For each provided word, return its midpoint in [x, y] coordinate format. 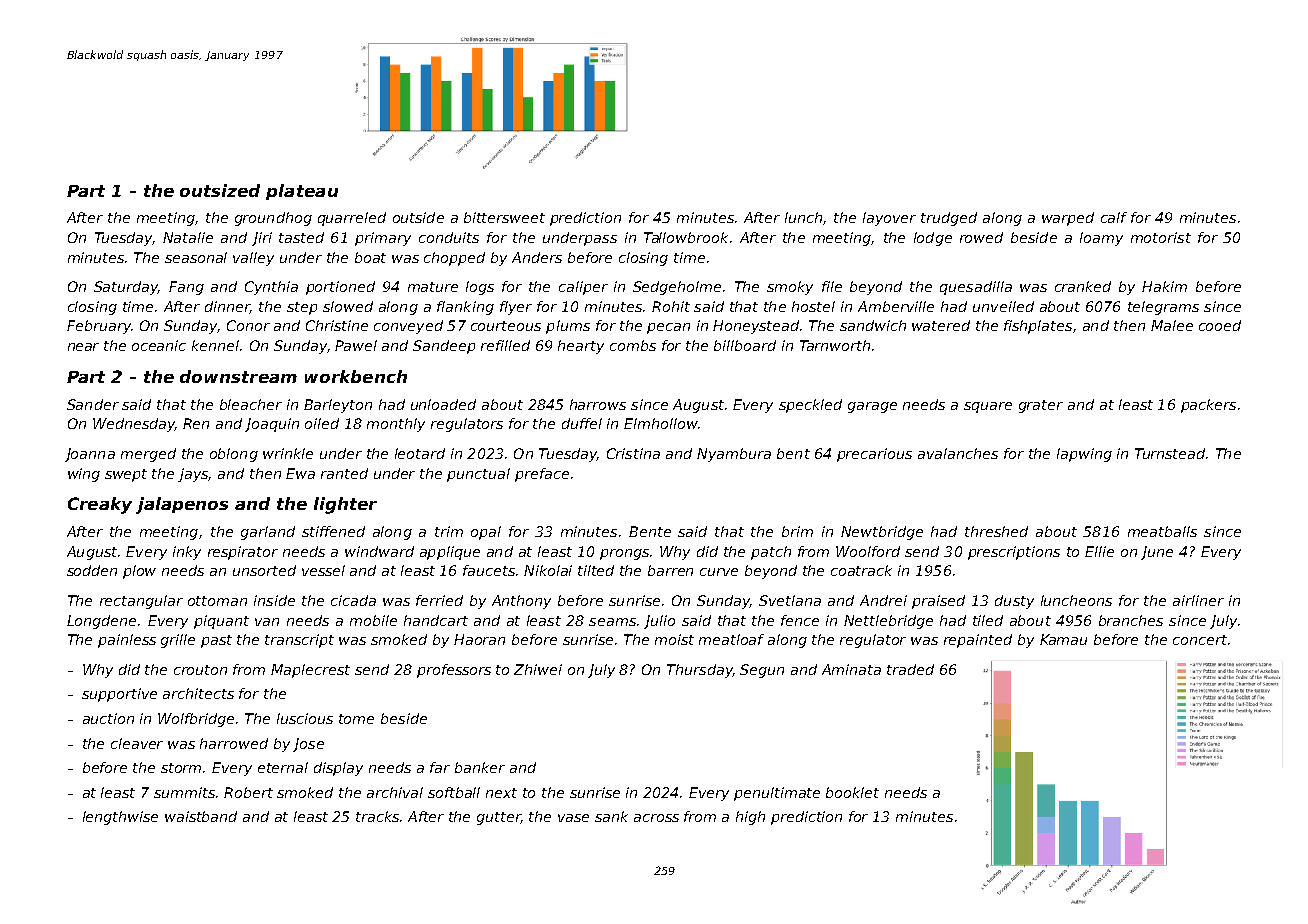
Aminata [851, 669]
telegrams [1163, 308]
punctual [478, 475]
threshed [996, 531]
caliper [583, 288]
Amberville [896, 306]
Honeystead [756, 327]
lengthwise [120, 818]
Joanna [90, 455]
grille [178, 641]
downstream [238, 376]
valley [253, 259]
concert [1200, 640]
